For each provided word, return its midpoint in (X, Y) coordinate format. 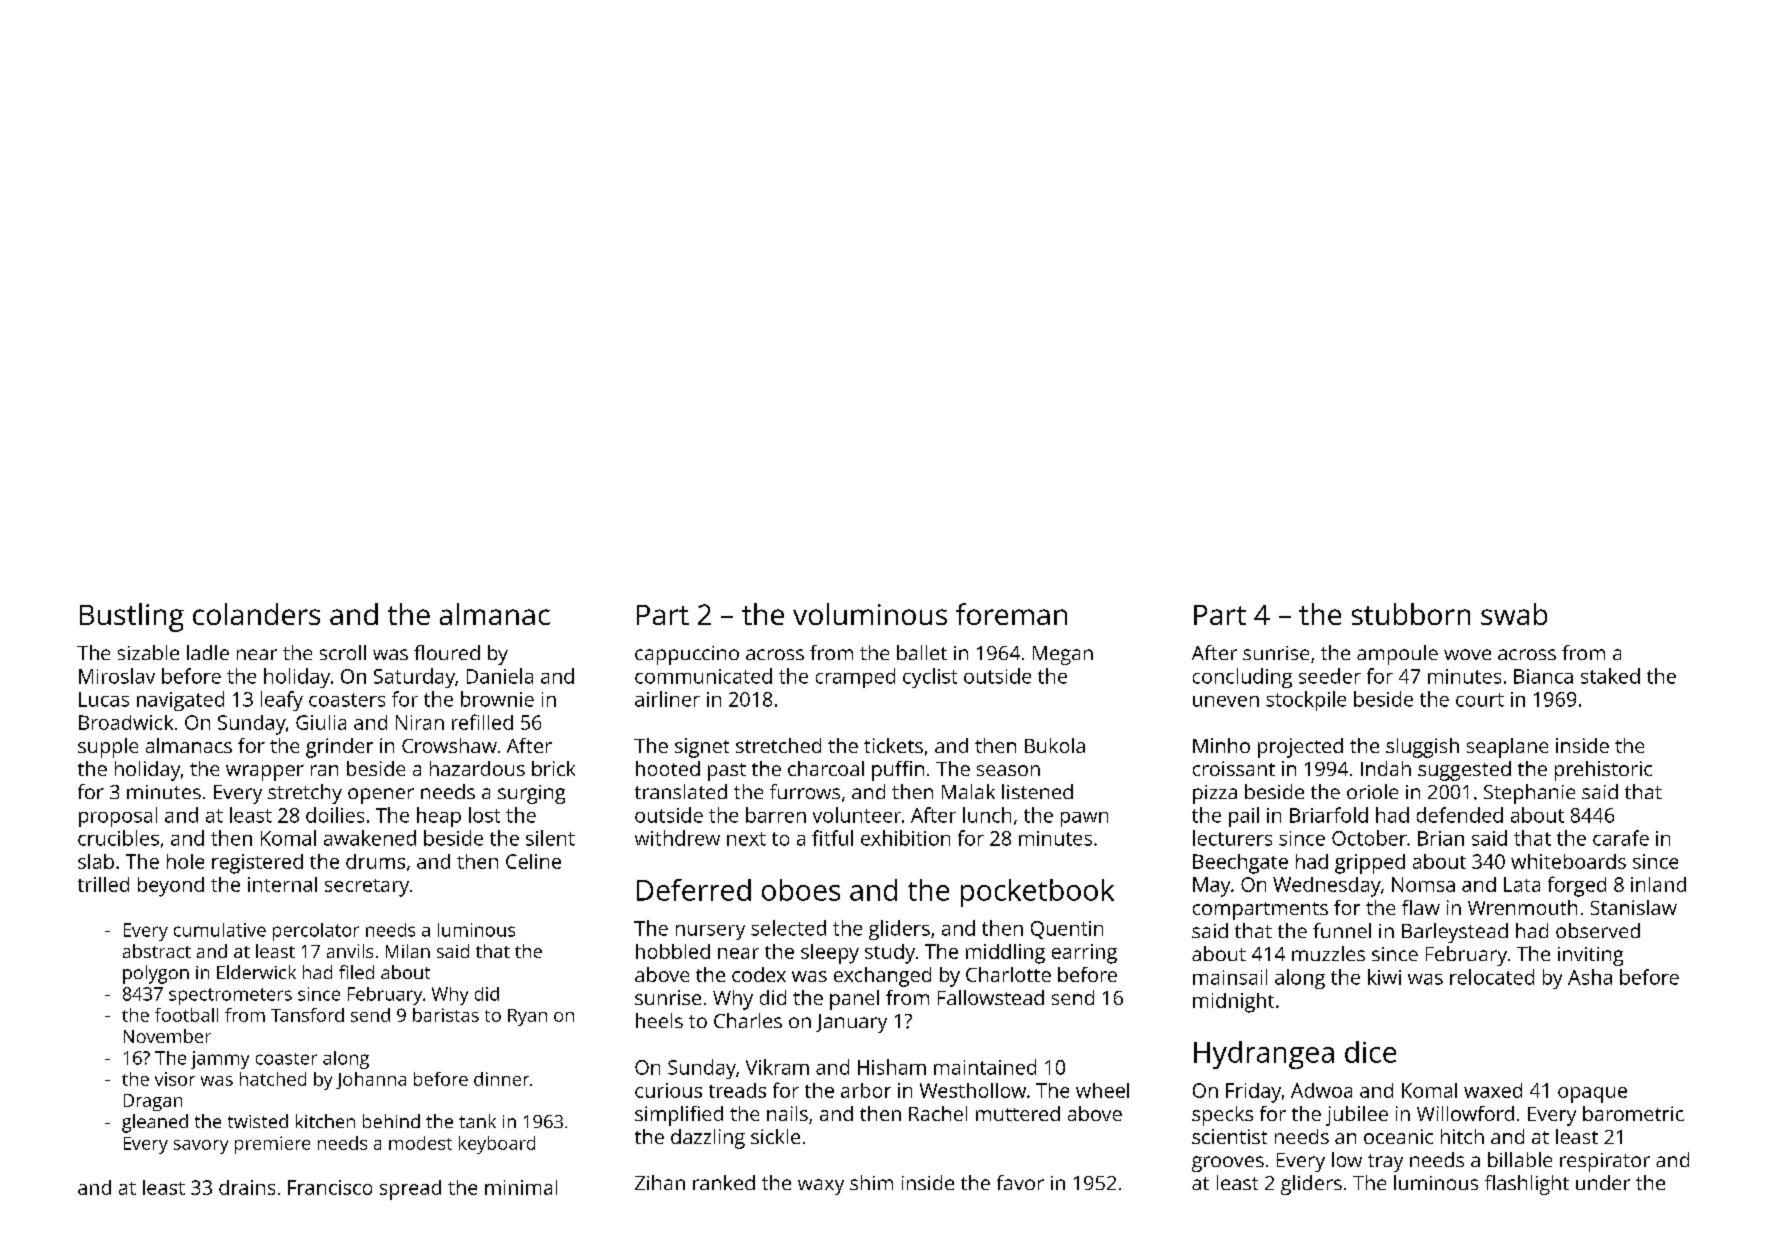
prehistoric (1603, 771)
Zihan (660, 1182)
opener (381, 796)
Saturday (414, 678)
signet (702, 748)
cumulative (220, 930)
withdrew (677, 838)
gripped (1370, 864)
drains (247, 1187)
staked (1610, 676)
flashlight (1527, 1185)
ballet (922, 652)
